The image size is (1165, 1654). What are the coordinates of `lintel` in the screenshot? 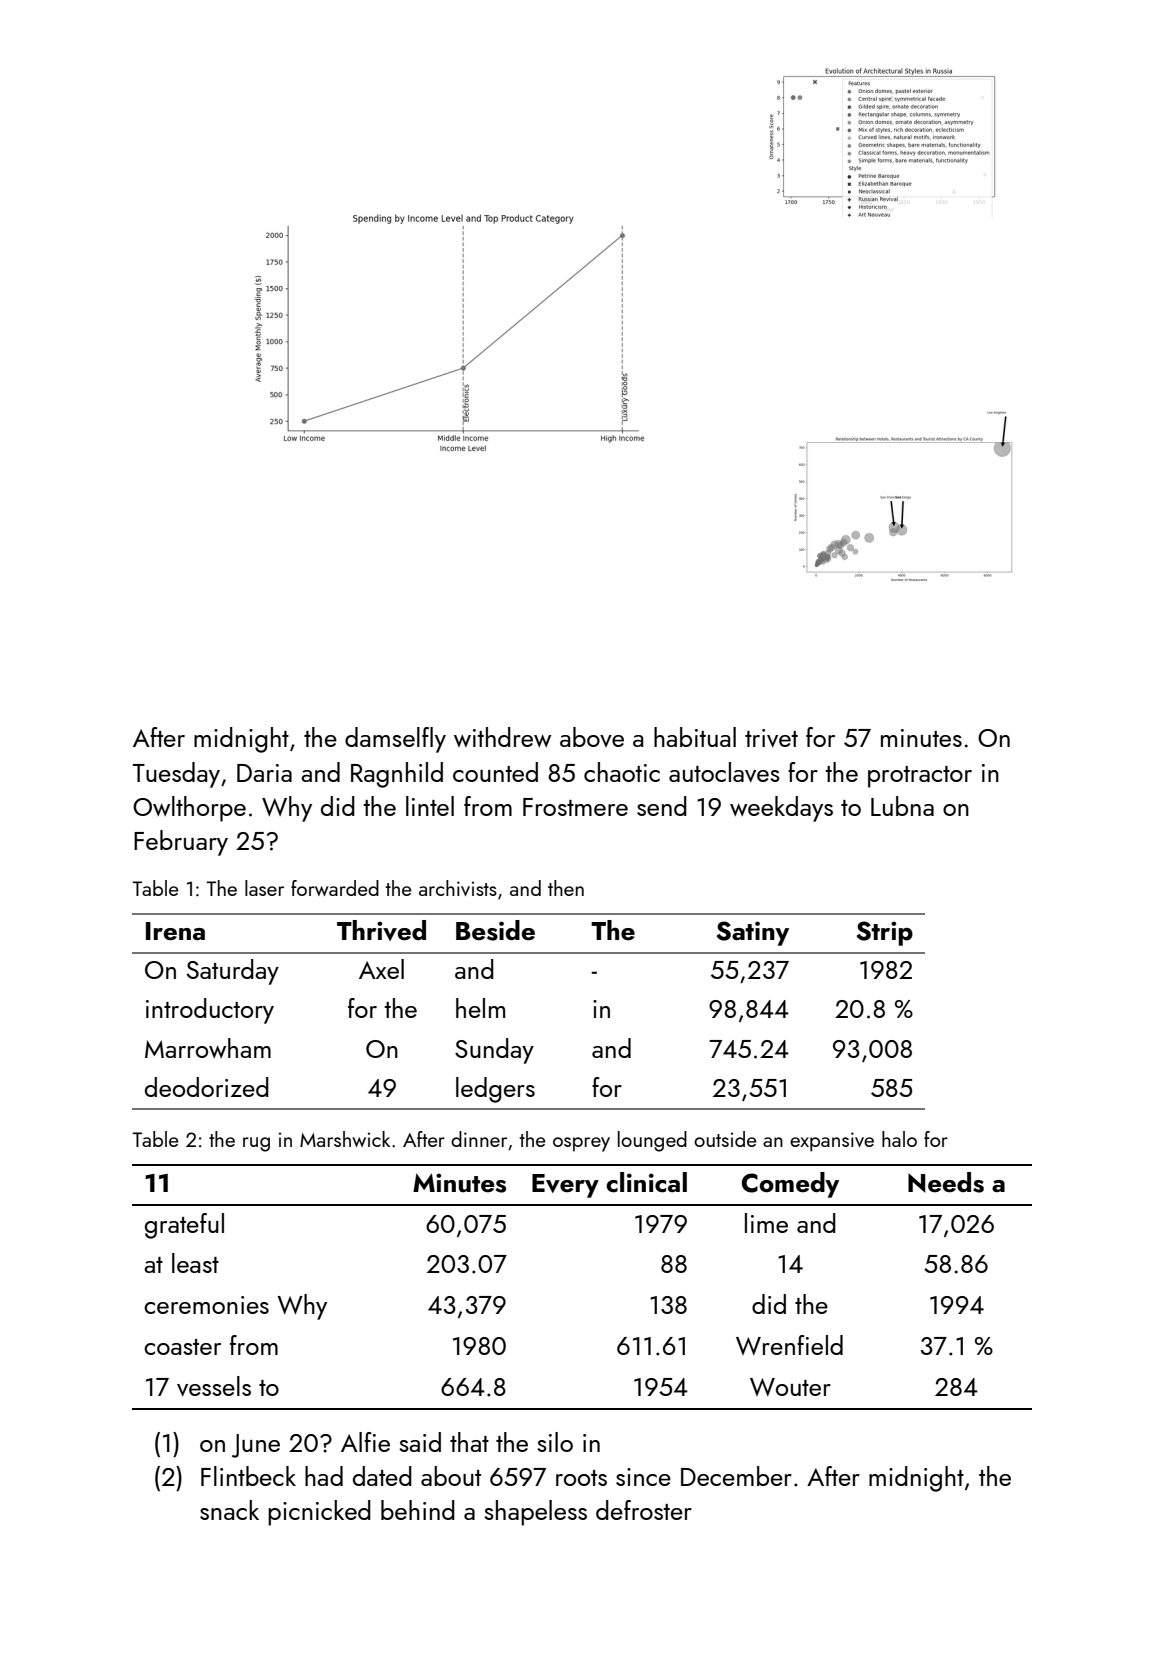 It's located at (430, 806).
